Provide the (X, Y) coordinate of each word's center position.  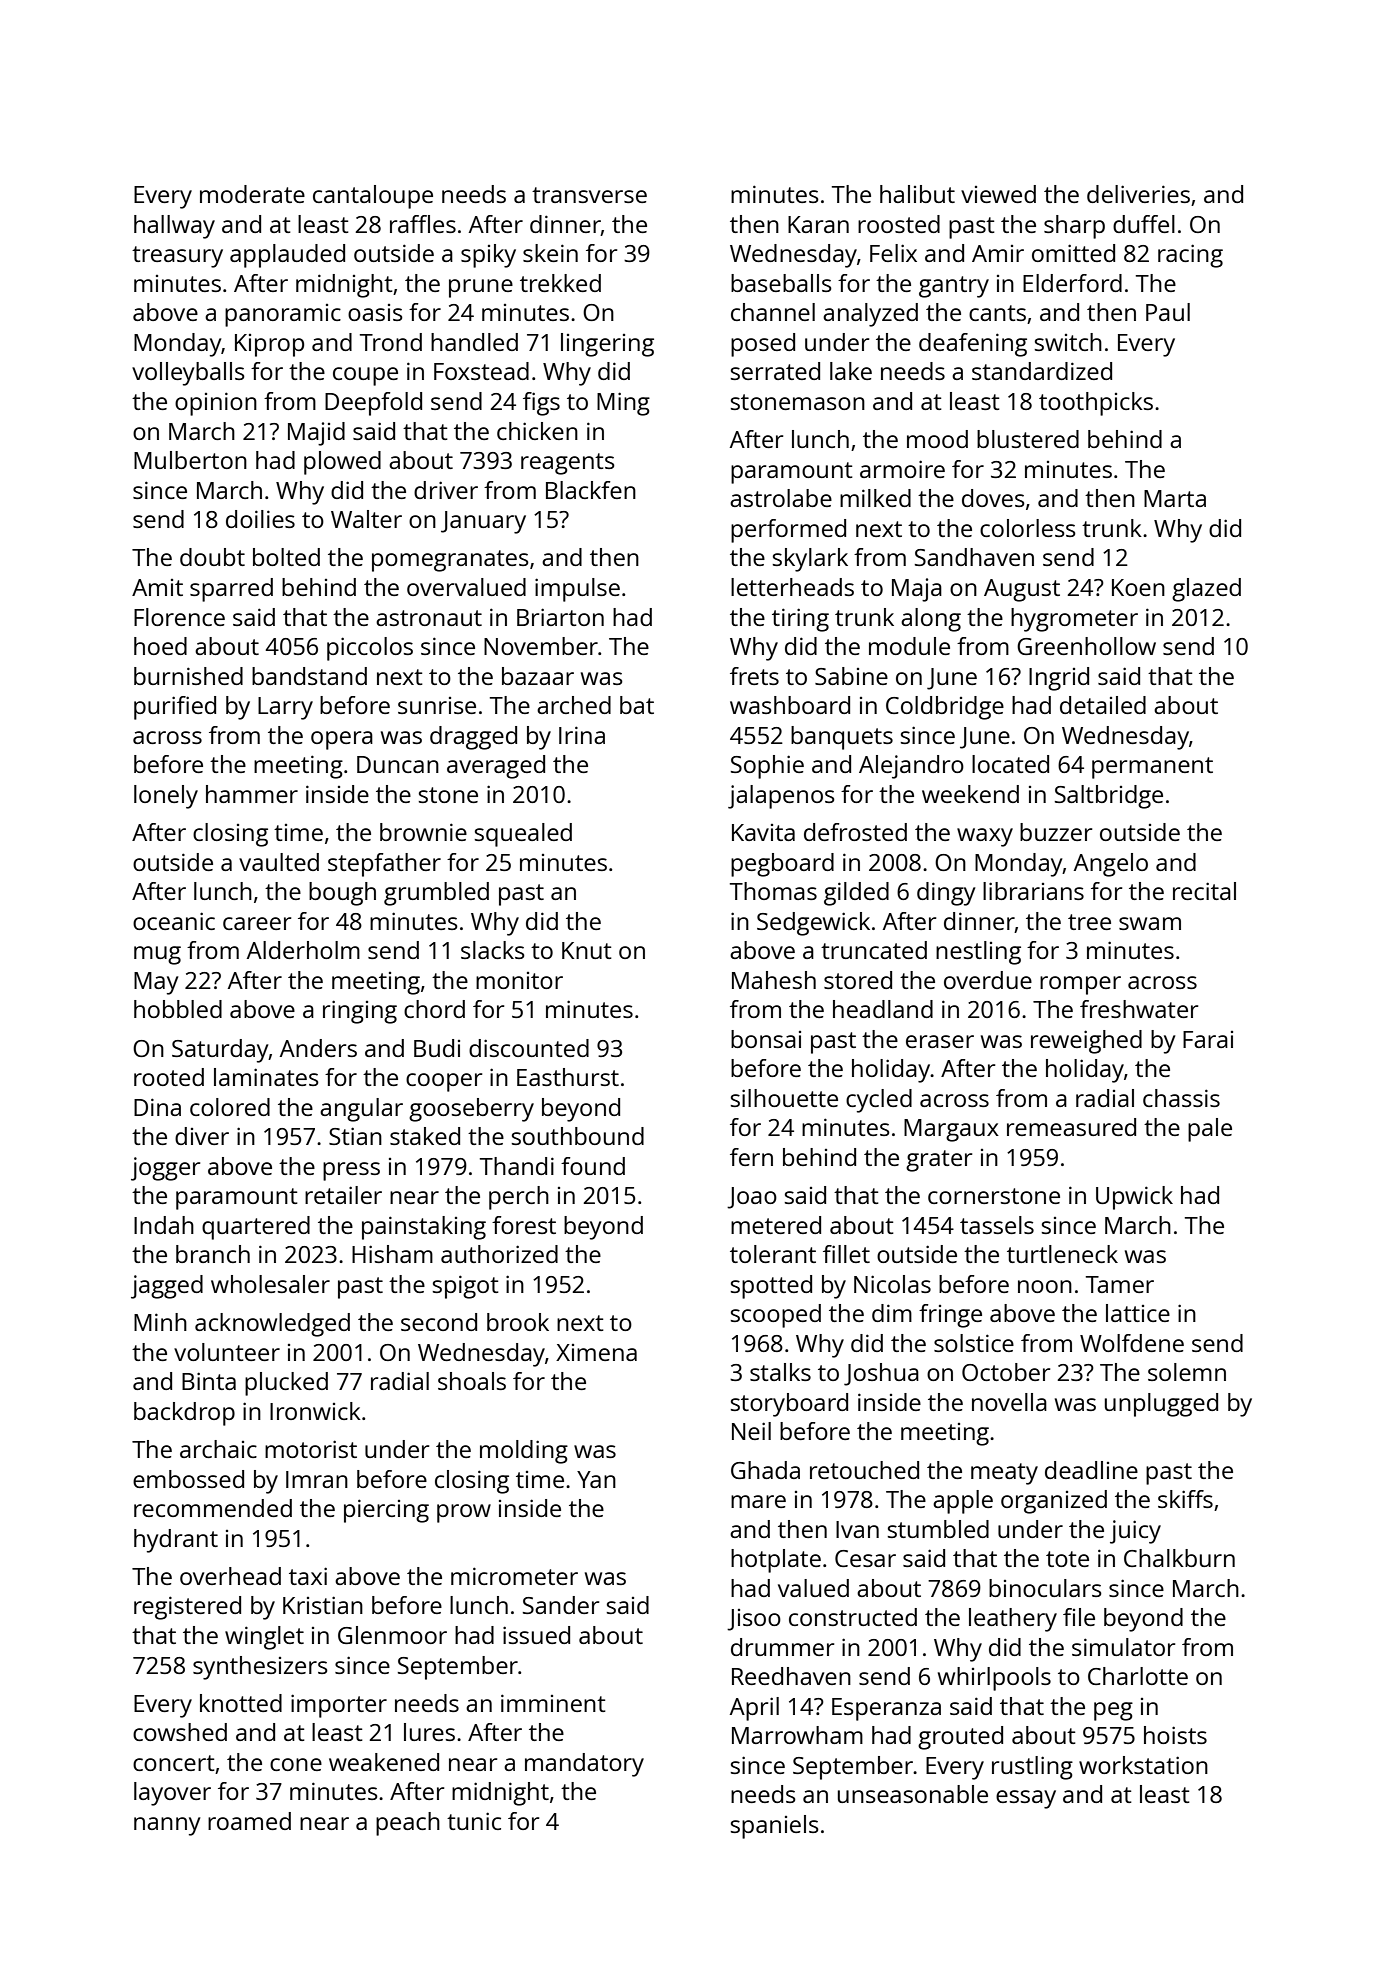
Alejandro (911, 767)
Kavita (763, 832)
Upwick (1134, 1198)
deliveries (1138, 194)
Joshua (881, 1374)
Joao (752, 1198)
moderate (252, 194)
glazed (1206, 590)
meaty (1004, 1474)
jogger (165, 1169)
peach (408, 1824)
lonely (166, 797)
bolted (286, 557)
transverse (589, 195)
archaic (218, 1449)
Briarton (560, 617)
